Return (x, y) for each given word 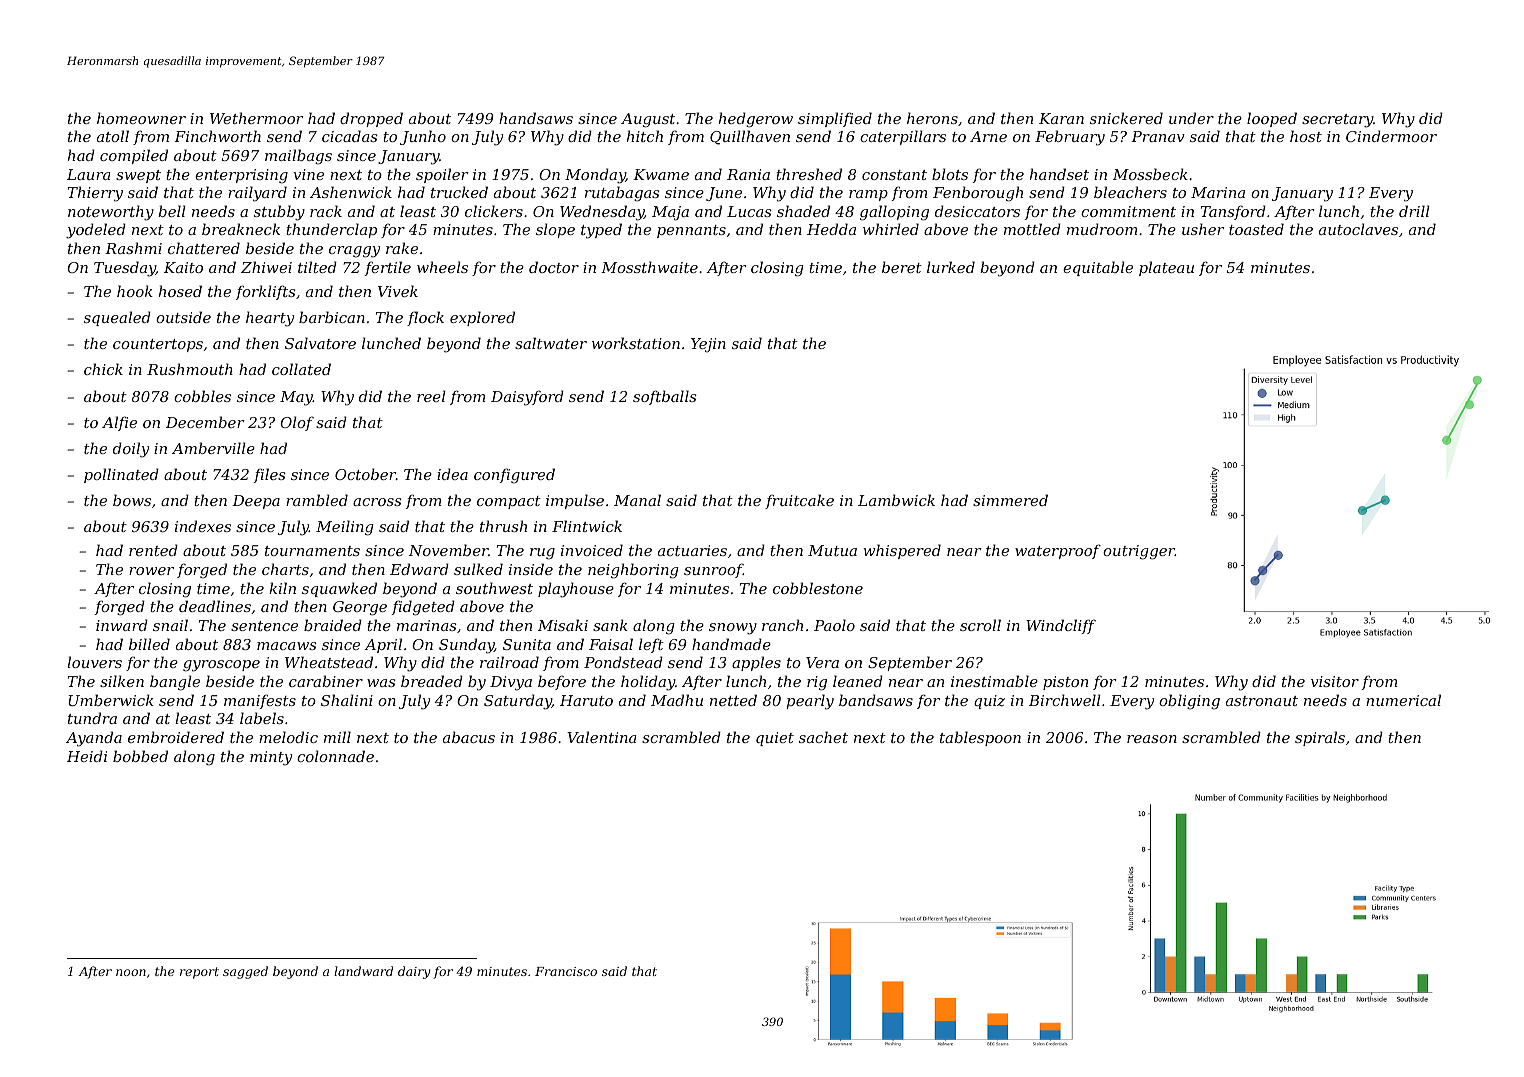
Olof (297, 423)
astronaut (1262, 701)
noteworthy (111, 213)
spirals (1320, 738)
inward (122, 625)
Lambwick (896, 500)
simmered (1010, 500)
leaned (858, 681)
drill (1414, 211)
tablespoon (980, 738)
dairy (414, 972)
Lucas (749, 211)
